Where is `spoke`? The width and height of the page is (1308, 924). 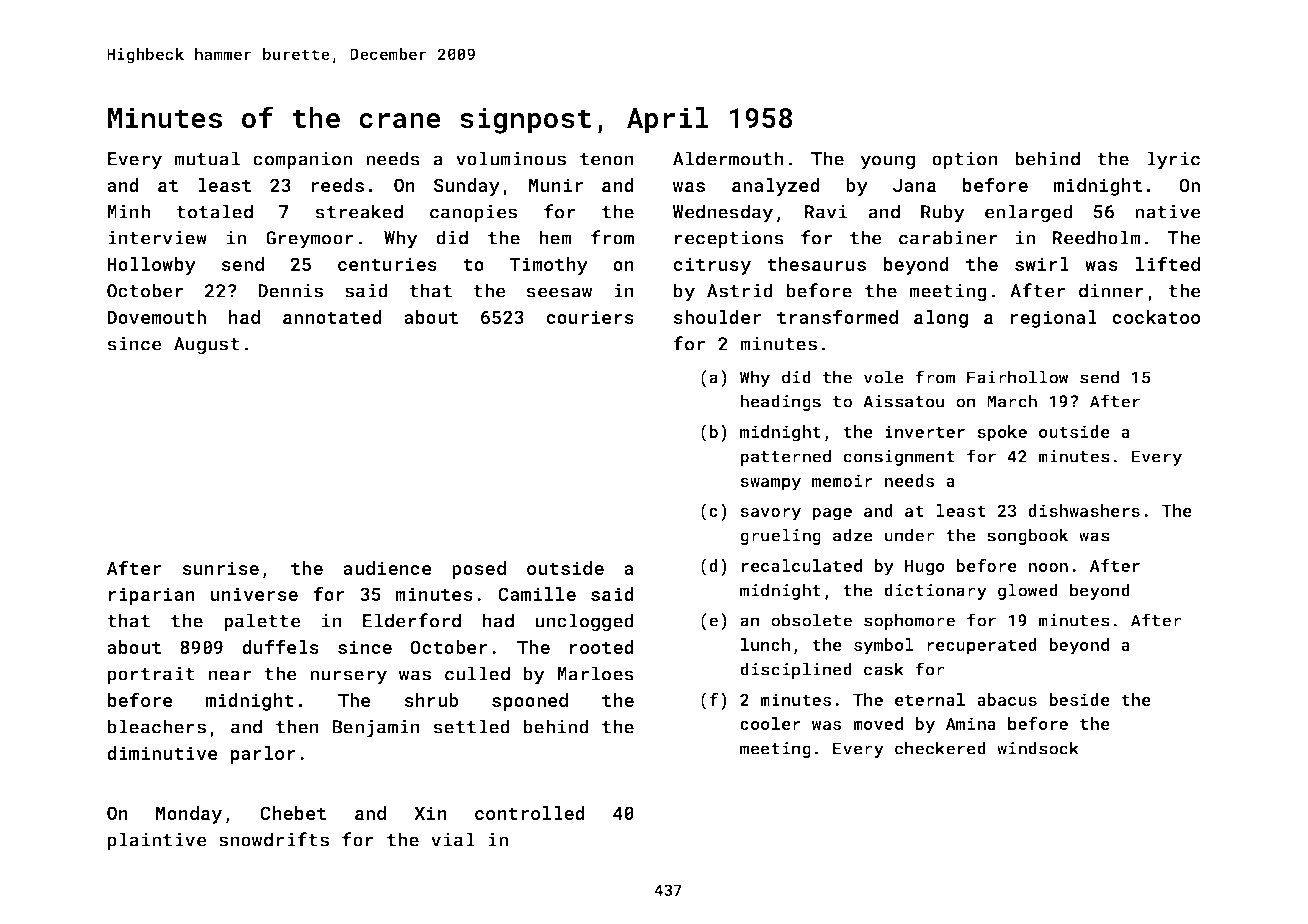
spoke is located at coordinates (1002, 433).
